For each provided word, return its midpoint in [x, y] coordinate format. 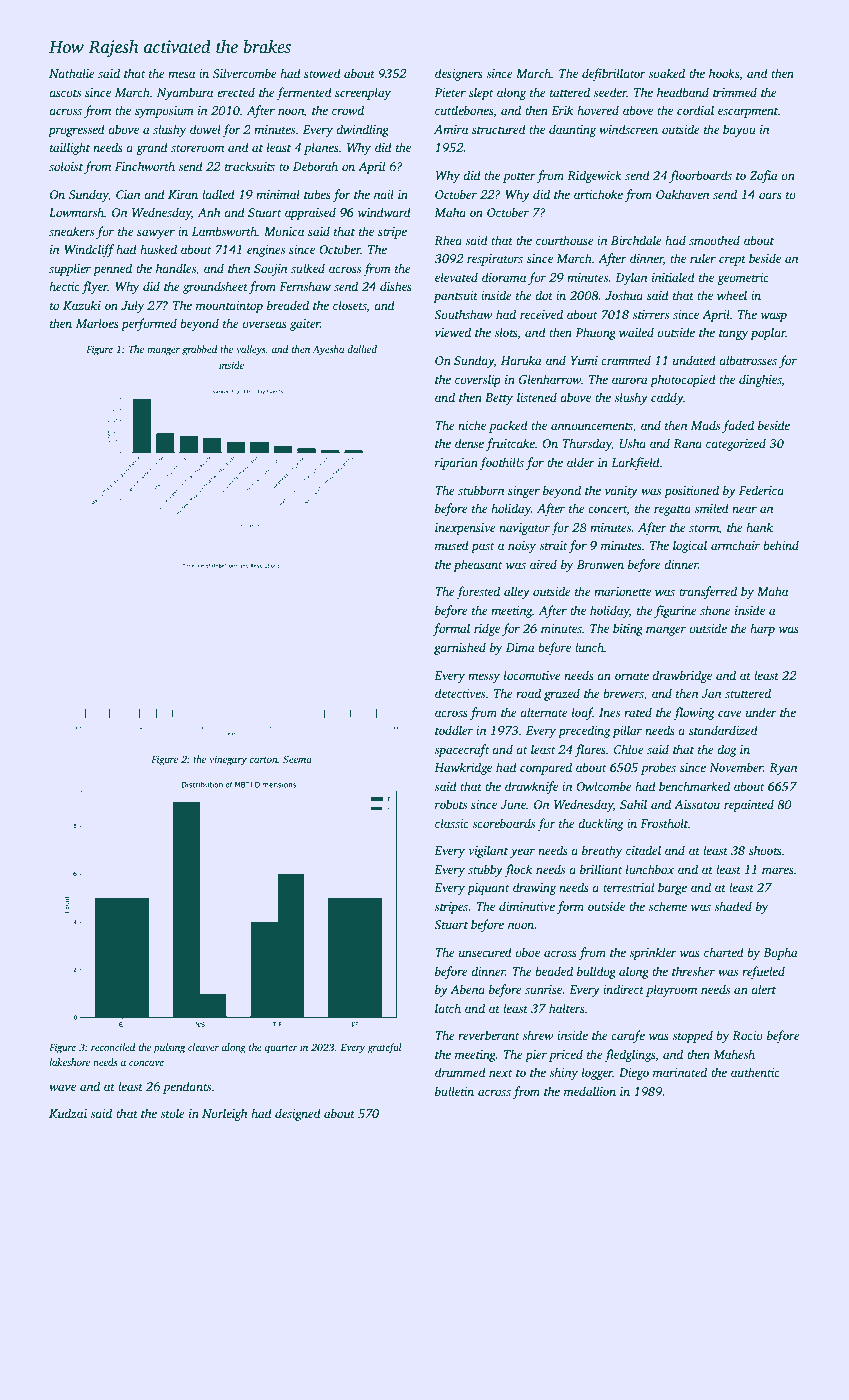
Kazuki [82, 305]
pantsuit [455, 297]
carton [263, 760]
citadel [643, 850]
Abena [467, 989]
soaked [666, 73]
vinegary [228, 760]
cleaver [203, 1047]
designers [459, 74]
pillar [627, 731]
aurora [630, 380]
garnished [460, 648]
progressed [76, 130]
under [761, 712]
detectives [460, 693]
